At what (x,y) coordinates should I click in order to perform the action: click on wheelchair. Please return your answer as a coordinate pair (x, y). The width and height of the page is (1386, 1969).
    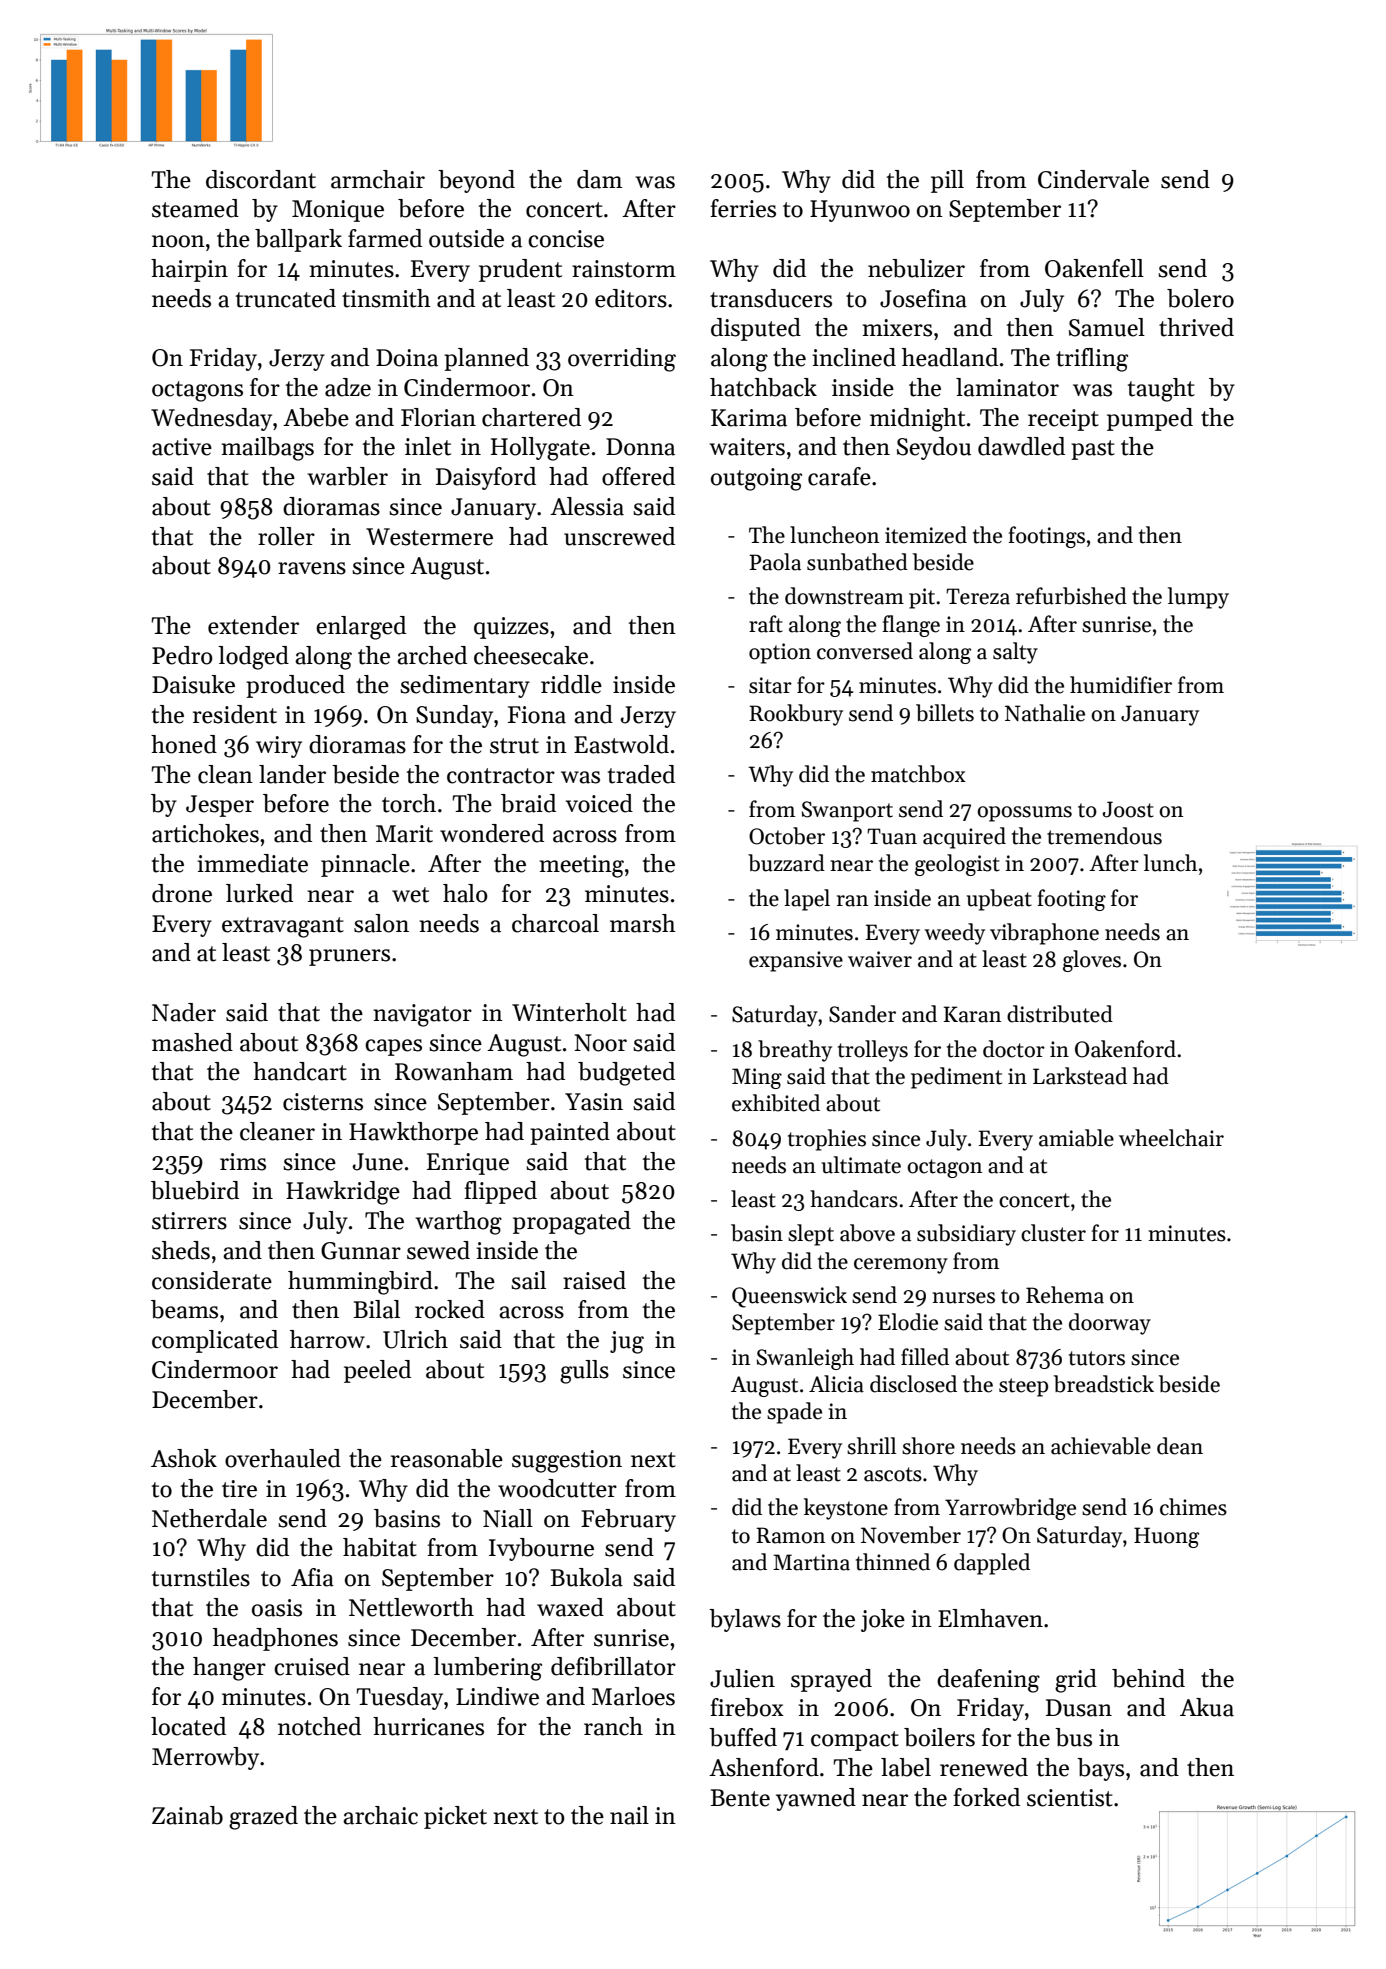
    Looking at the image, I should click on (1171, 1138).
